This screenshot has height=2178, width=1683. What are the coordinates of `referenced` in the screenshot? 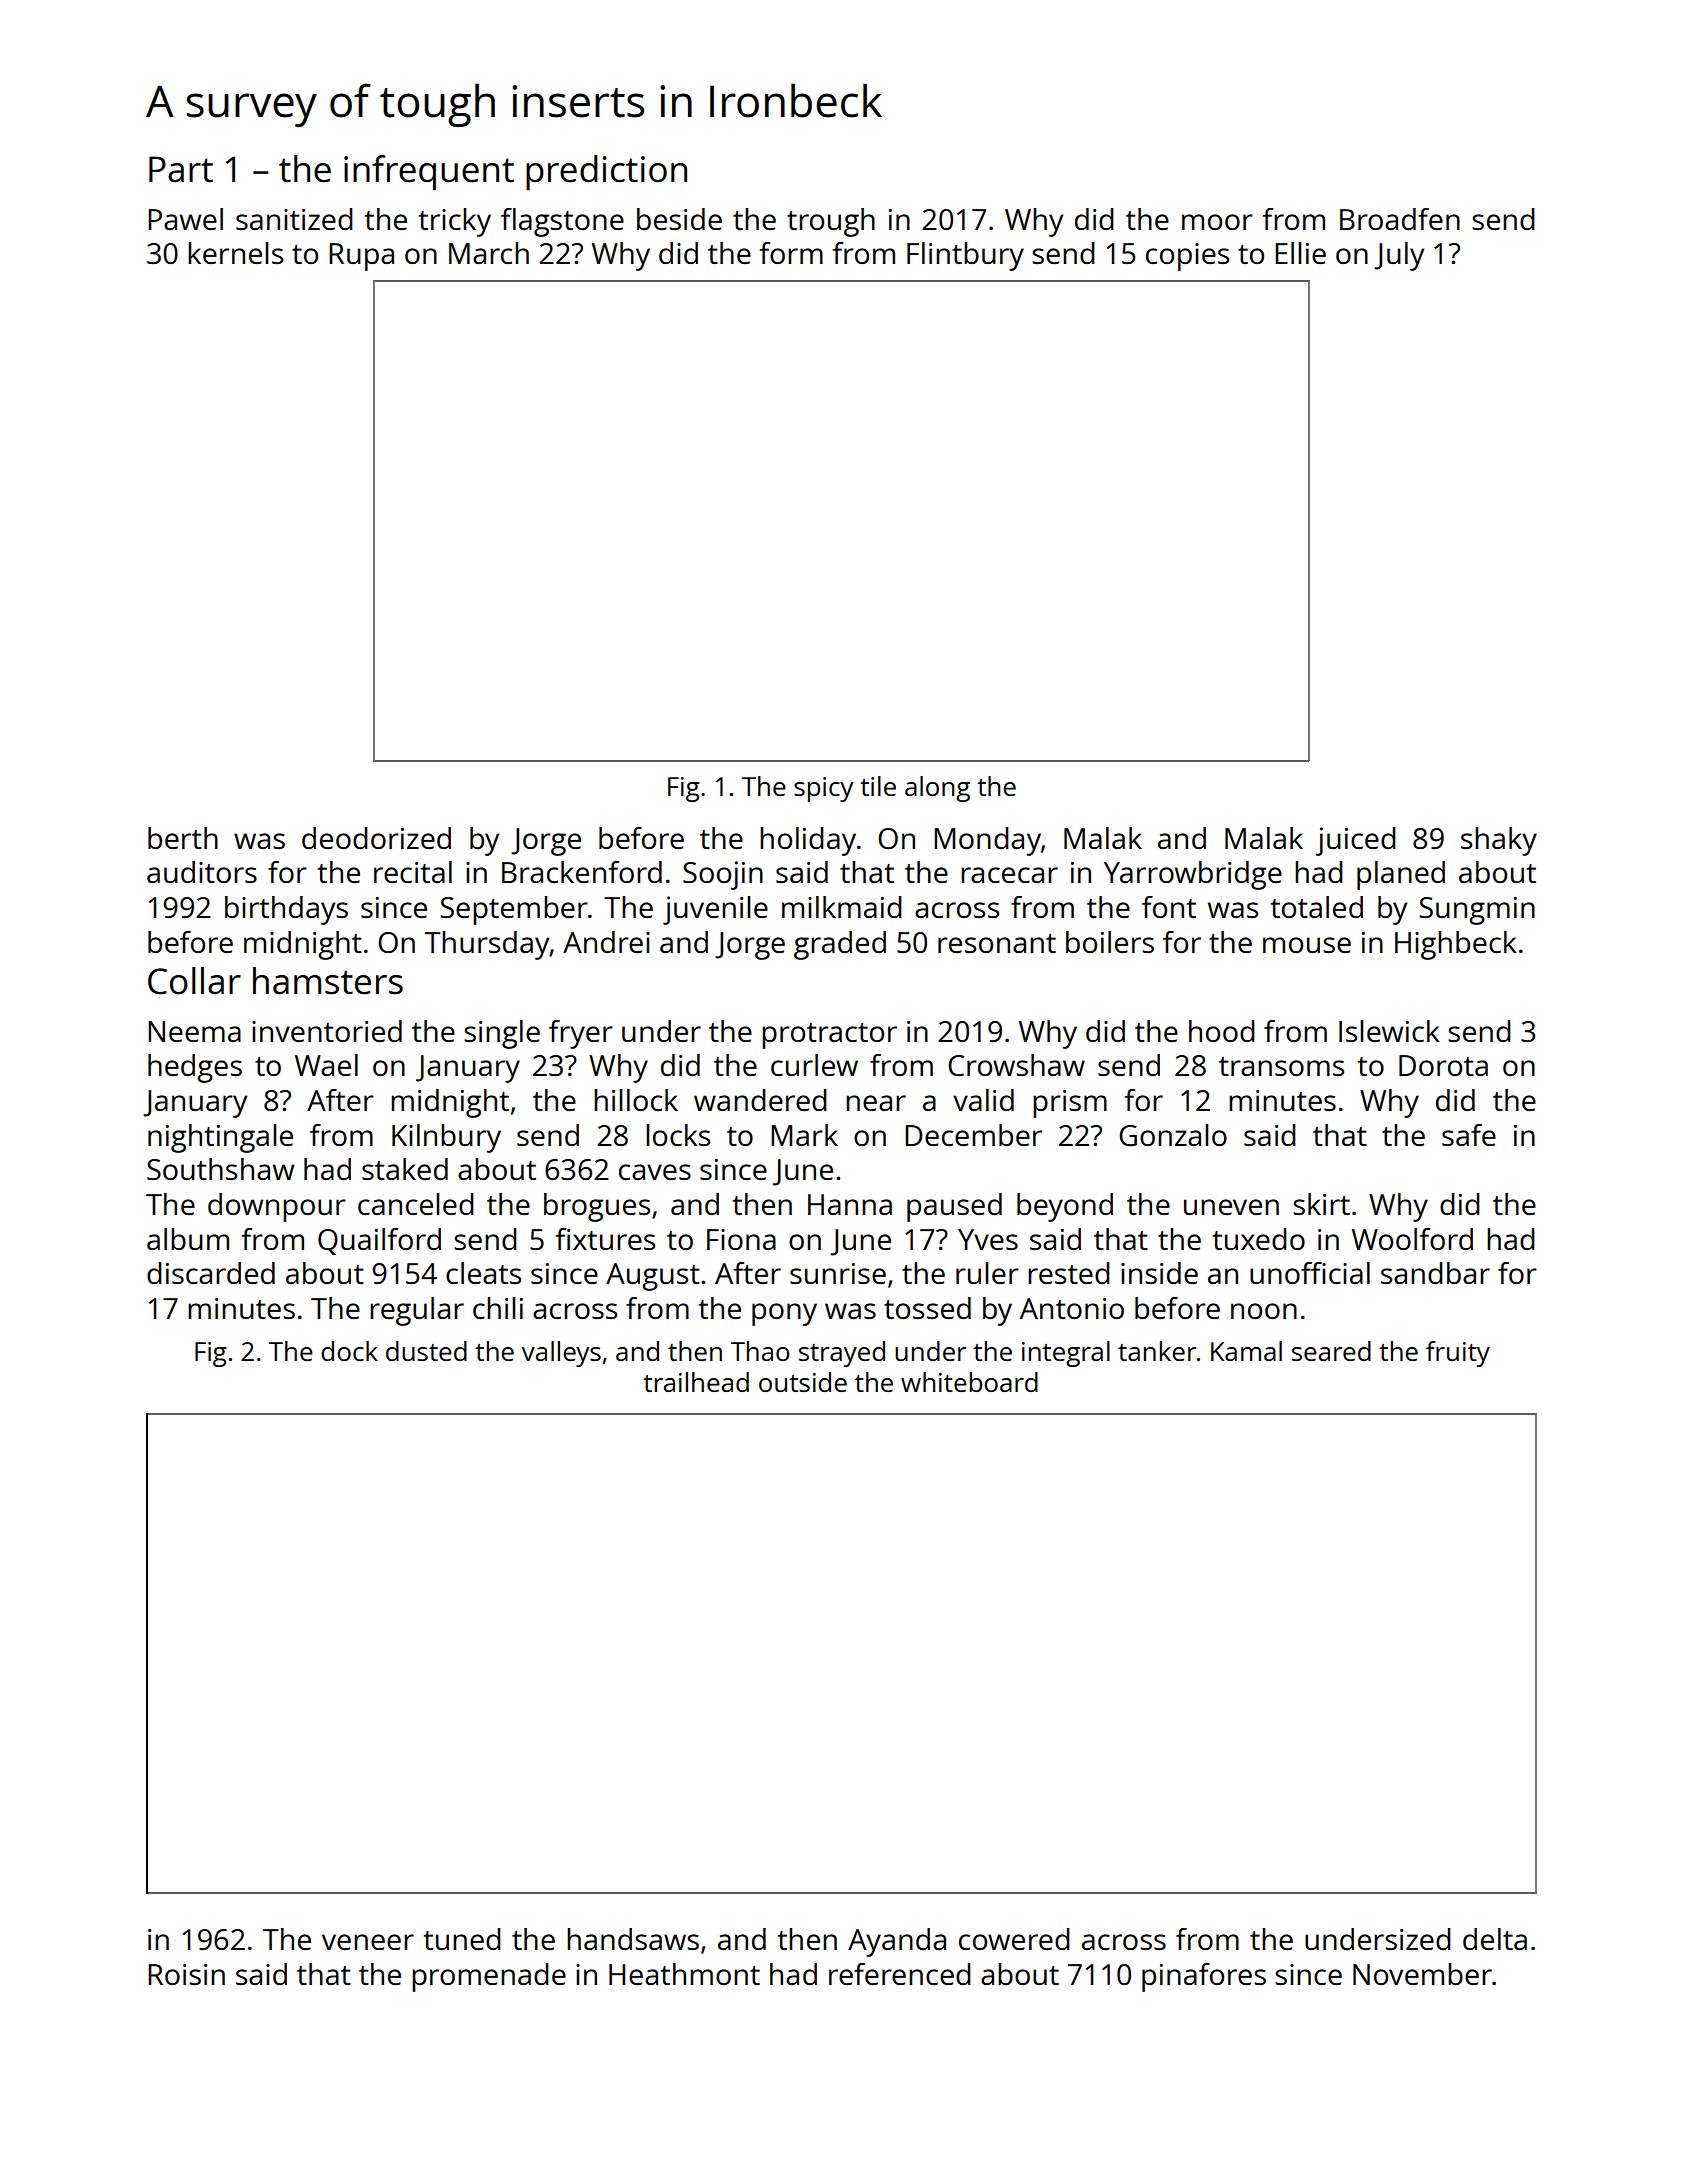 It's located at (900, 1974).
